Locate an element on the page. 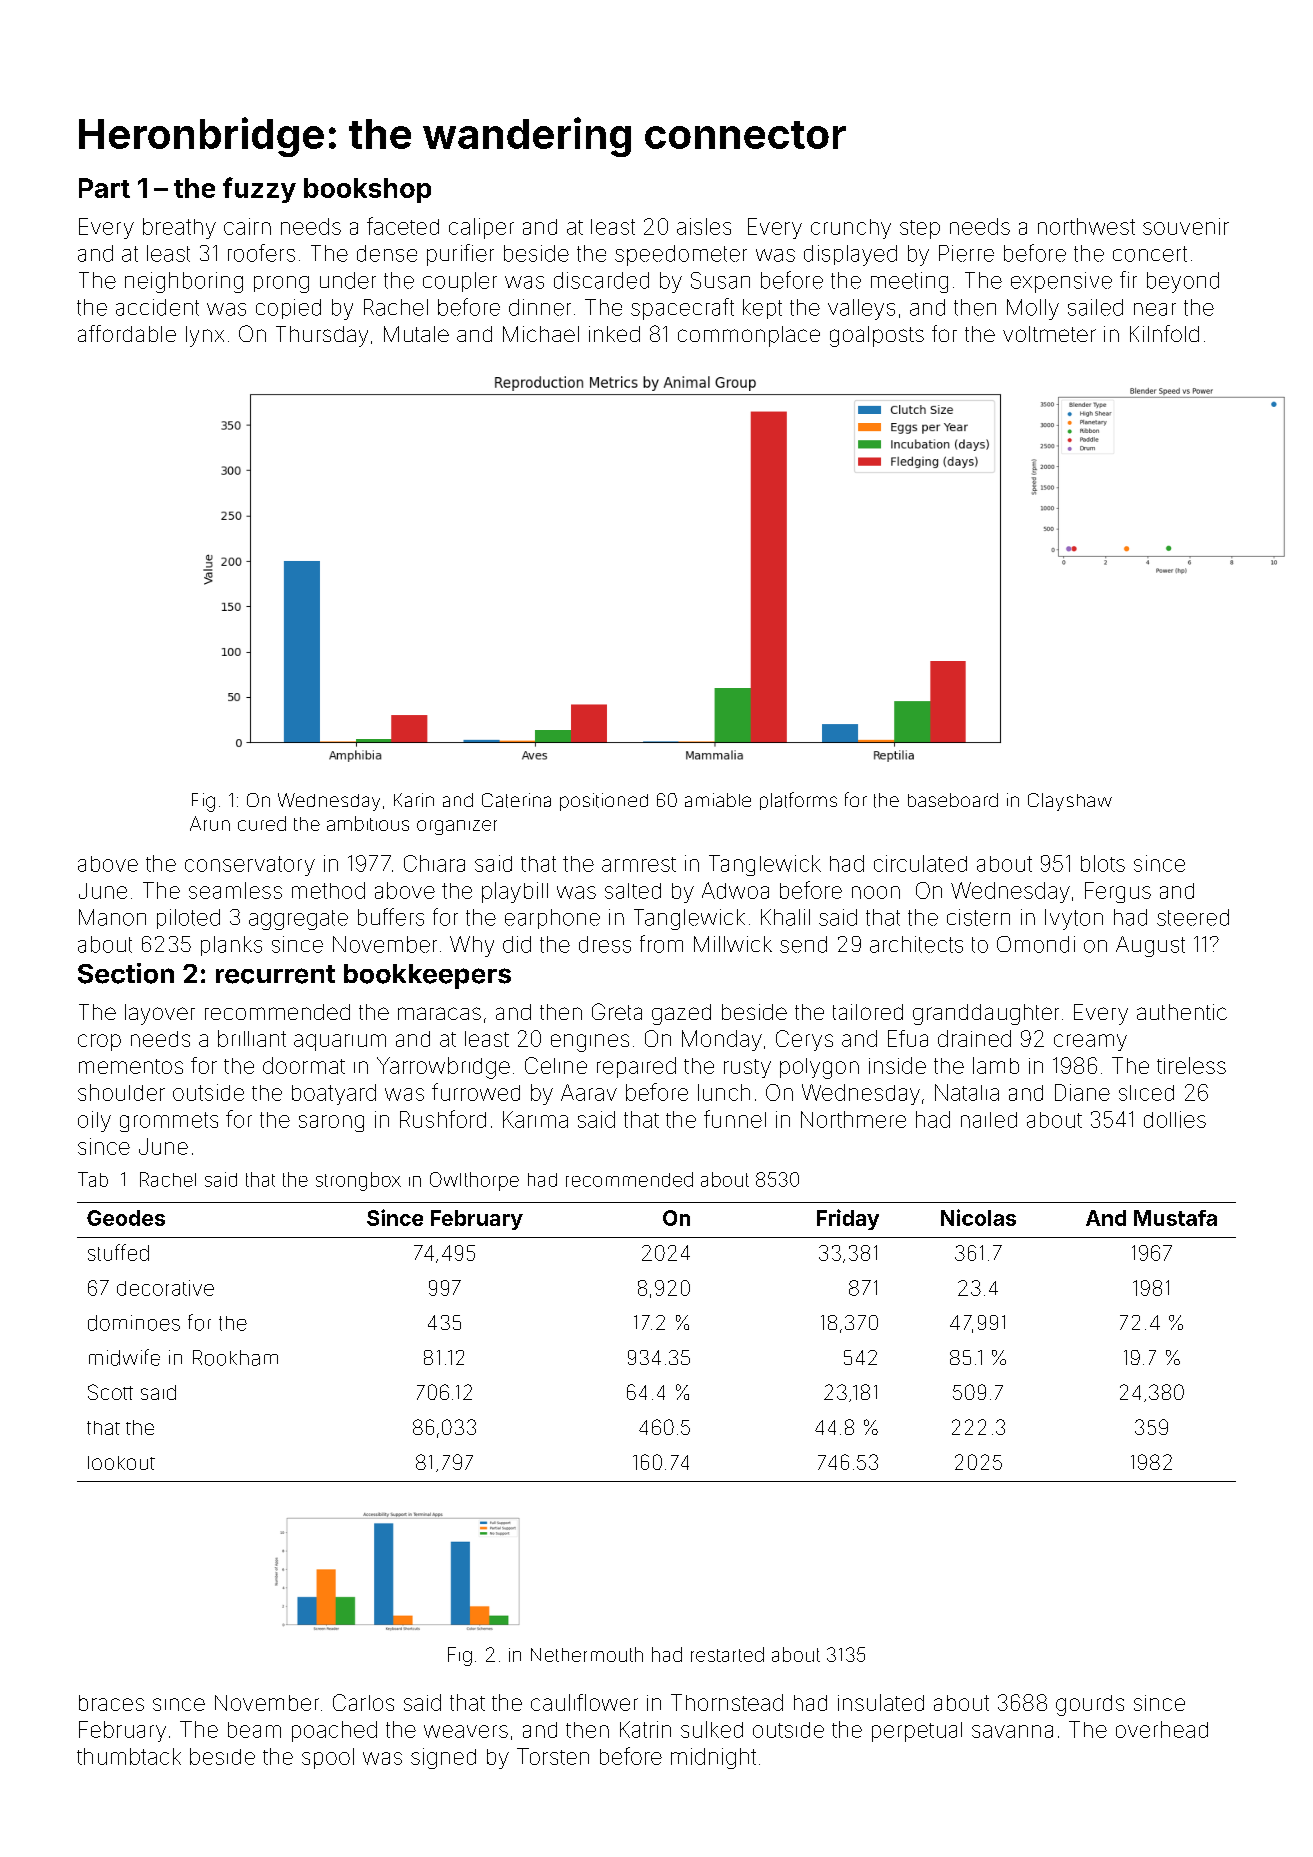 The height and width of the document is (1857, 1313). gourds is located at coordinates (1090, 1705).
